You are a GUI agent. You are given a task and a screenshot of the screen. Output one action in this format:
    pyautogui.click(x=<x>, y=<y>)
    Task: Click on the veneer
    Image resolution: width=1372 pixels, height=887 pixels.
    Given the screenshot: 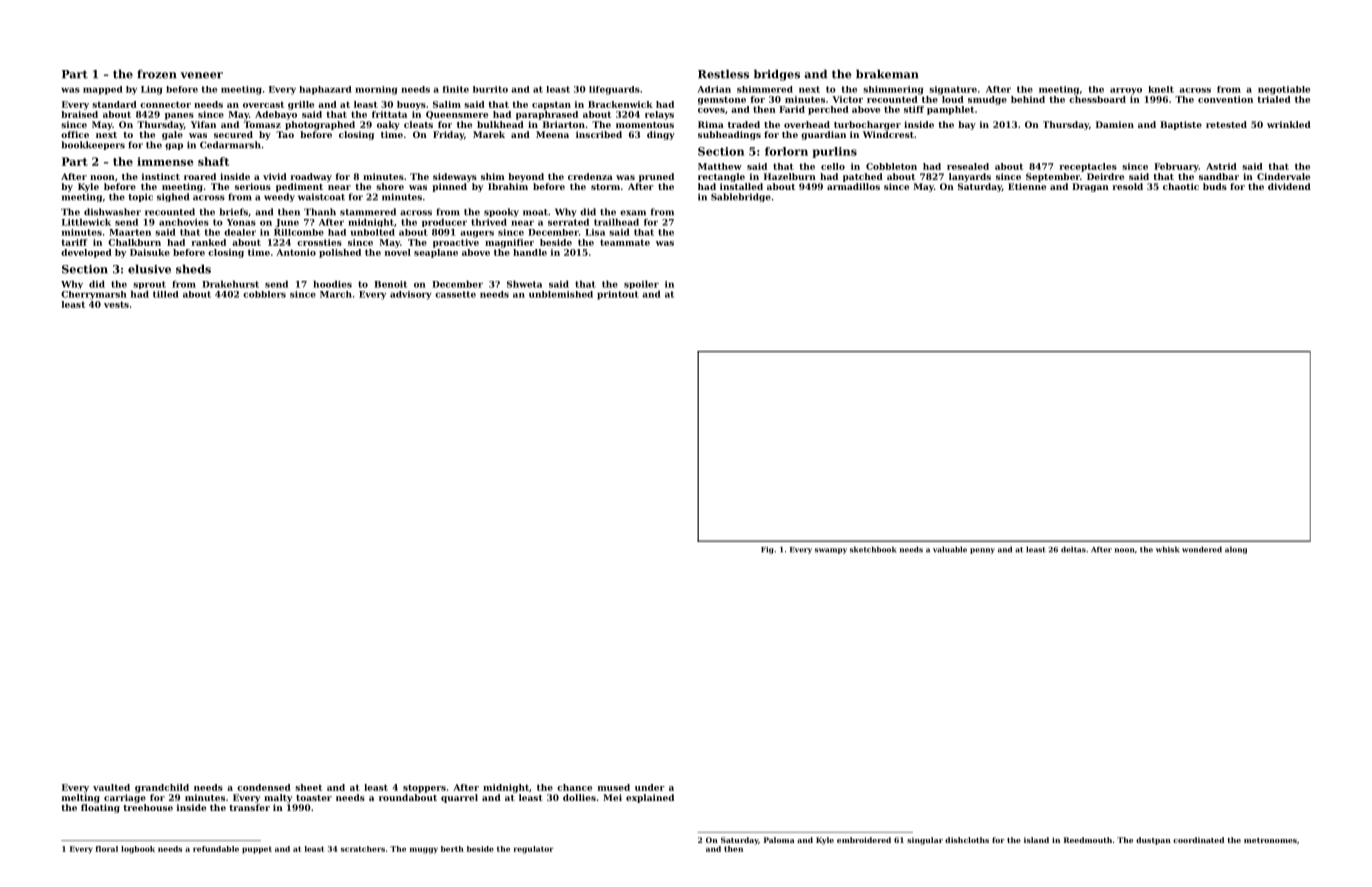 What is the action you would take?
    pyautogui.click(x=201, y=75)
